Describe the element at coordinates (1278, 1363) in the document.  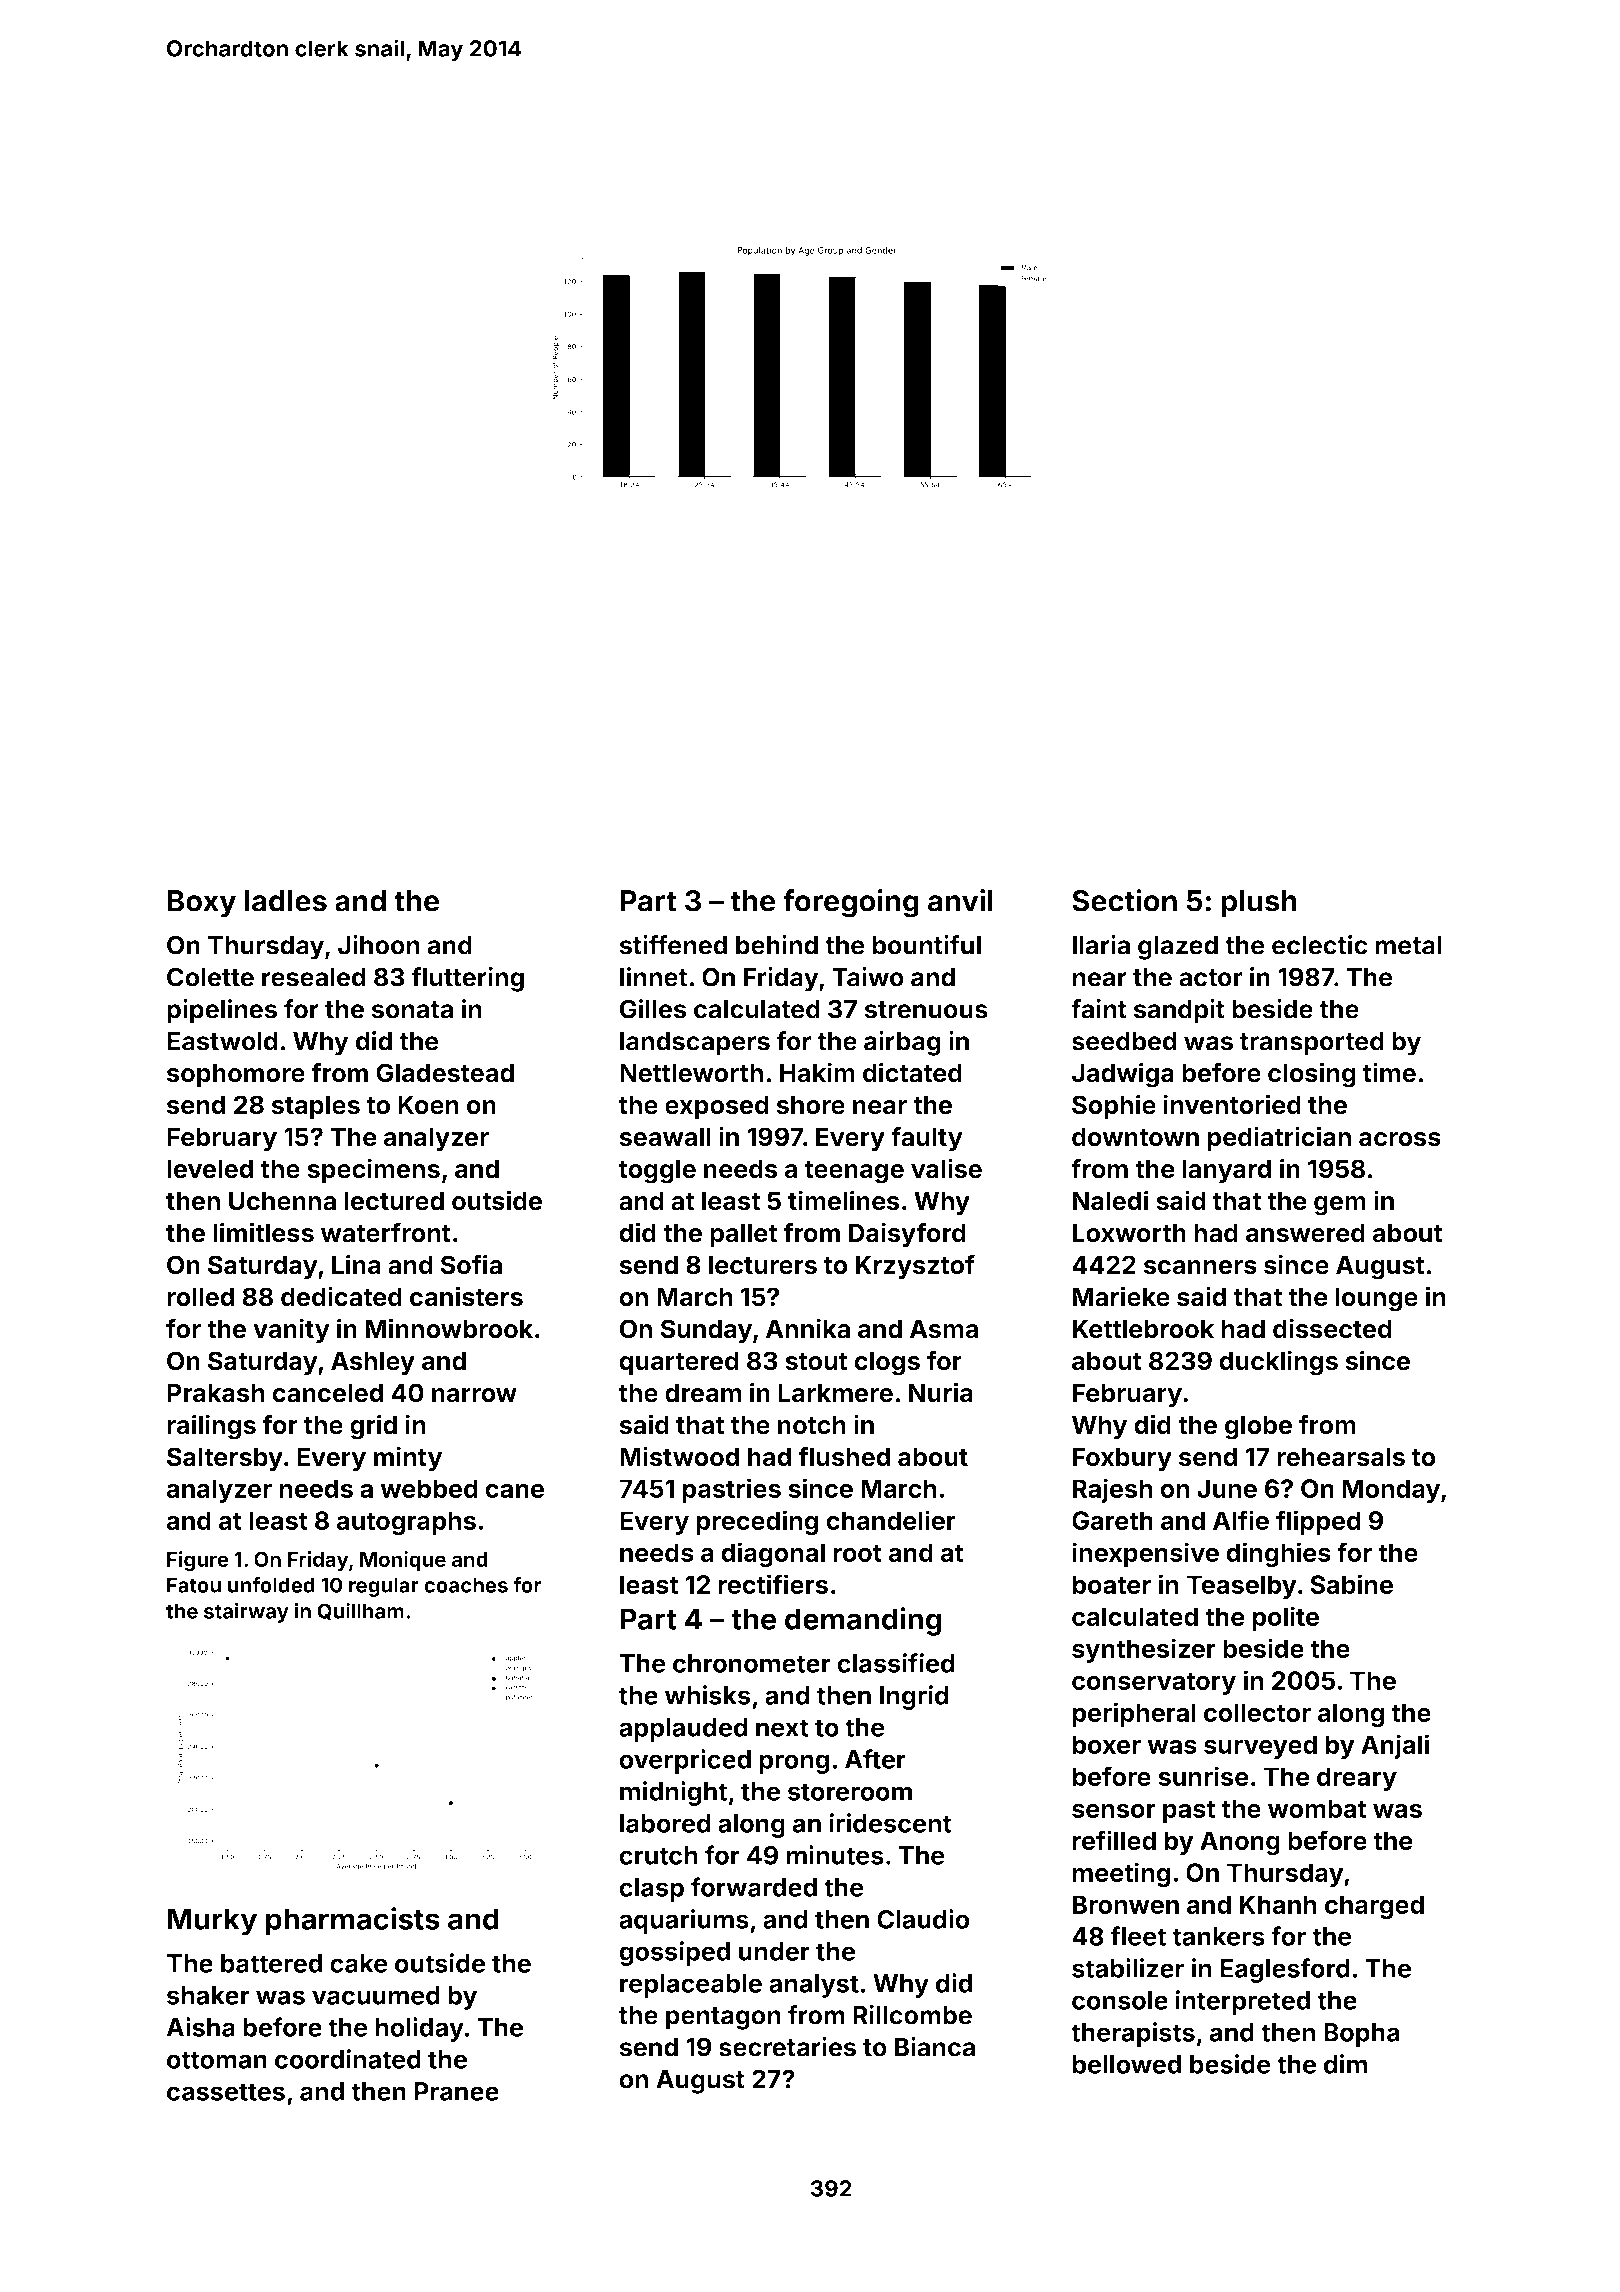
I see `ducklings` at that location.
